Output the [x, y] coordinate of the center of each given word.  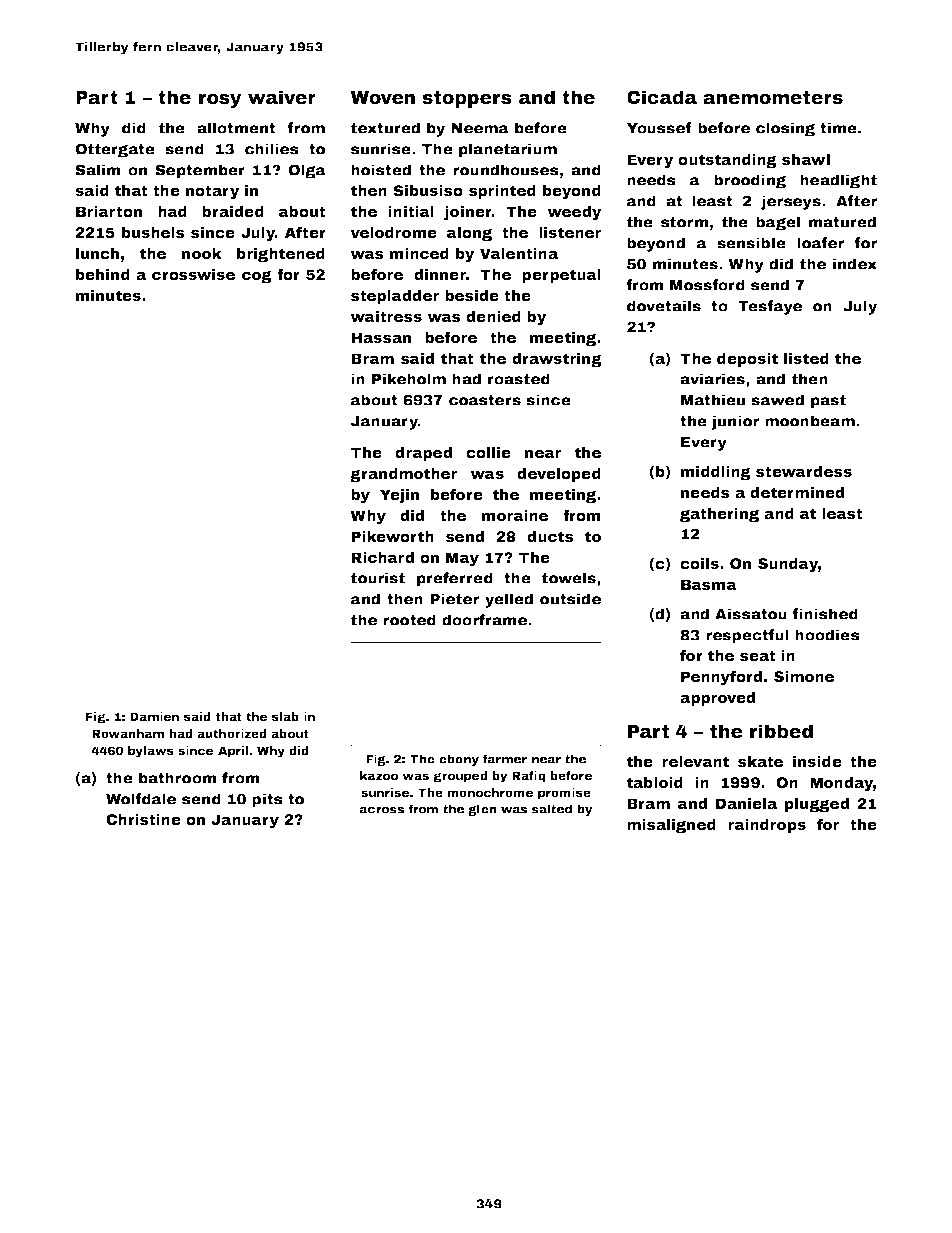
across [382, 810]
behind [103, 274]
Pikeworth [392, 536]
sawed [777, 400]
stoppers [467, 99]
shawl [806, 159]
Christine [143, 819]
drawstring [557, 360]
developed [559, 475]
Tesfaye [770, 307]
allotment [236, 128]
